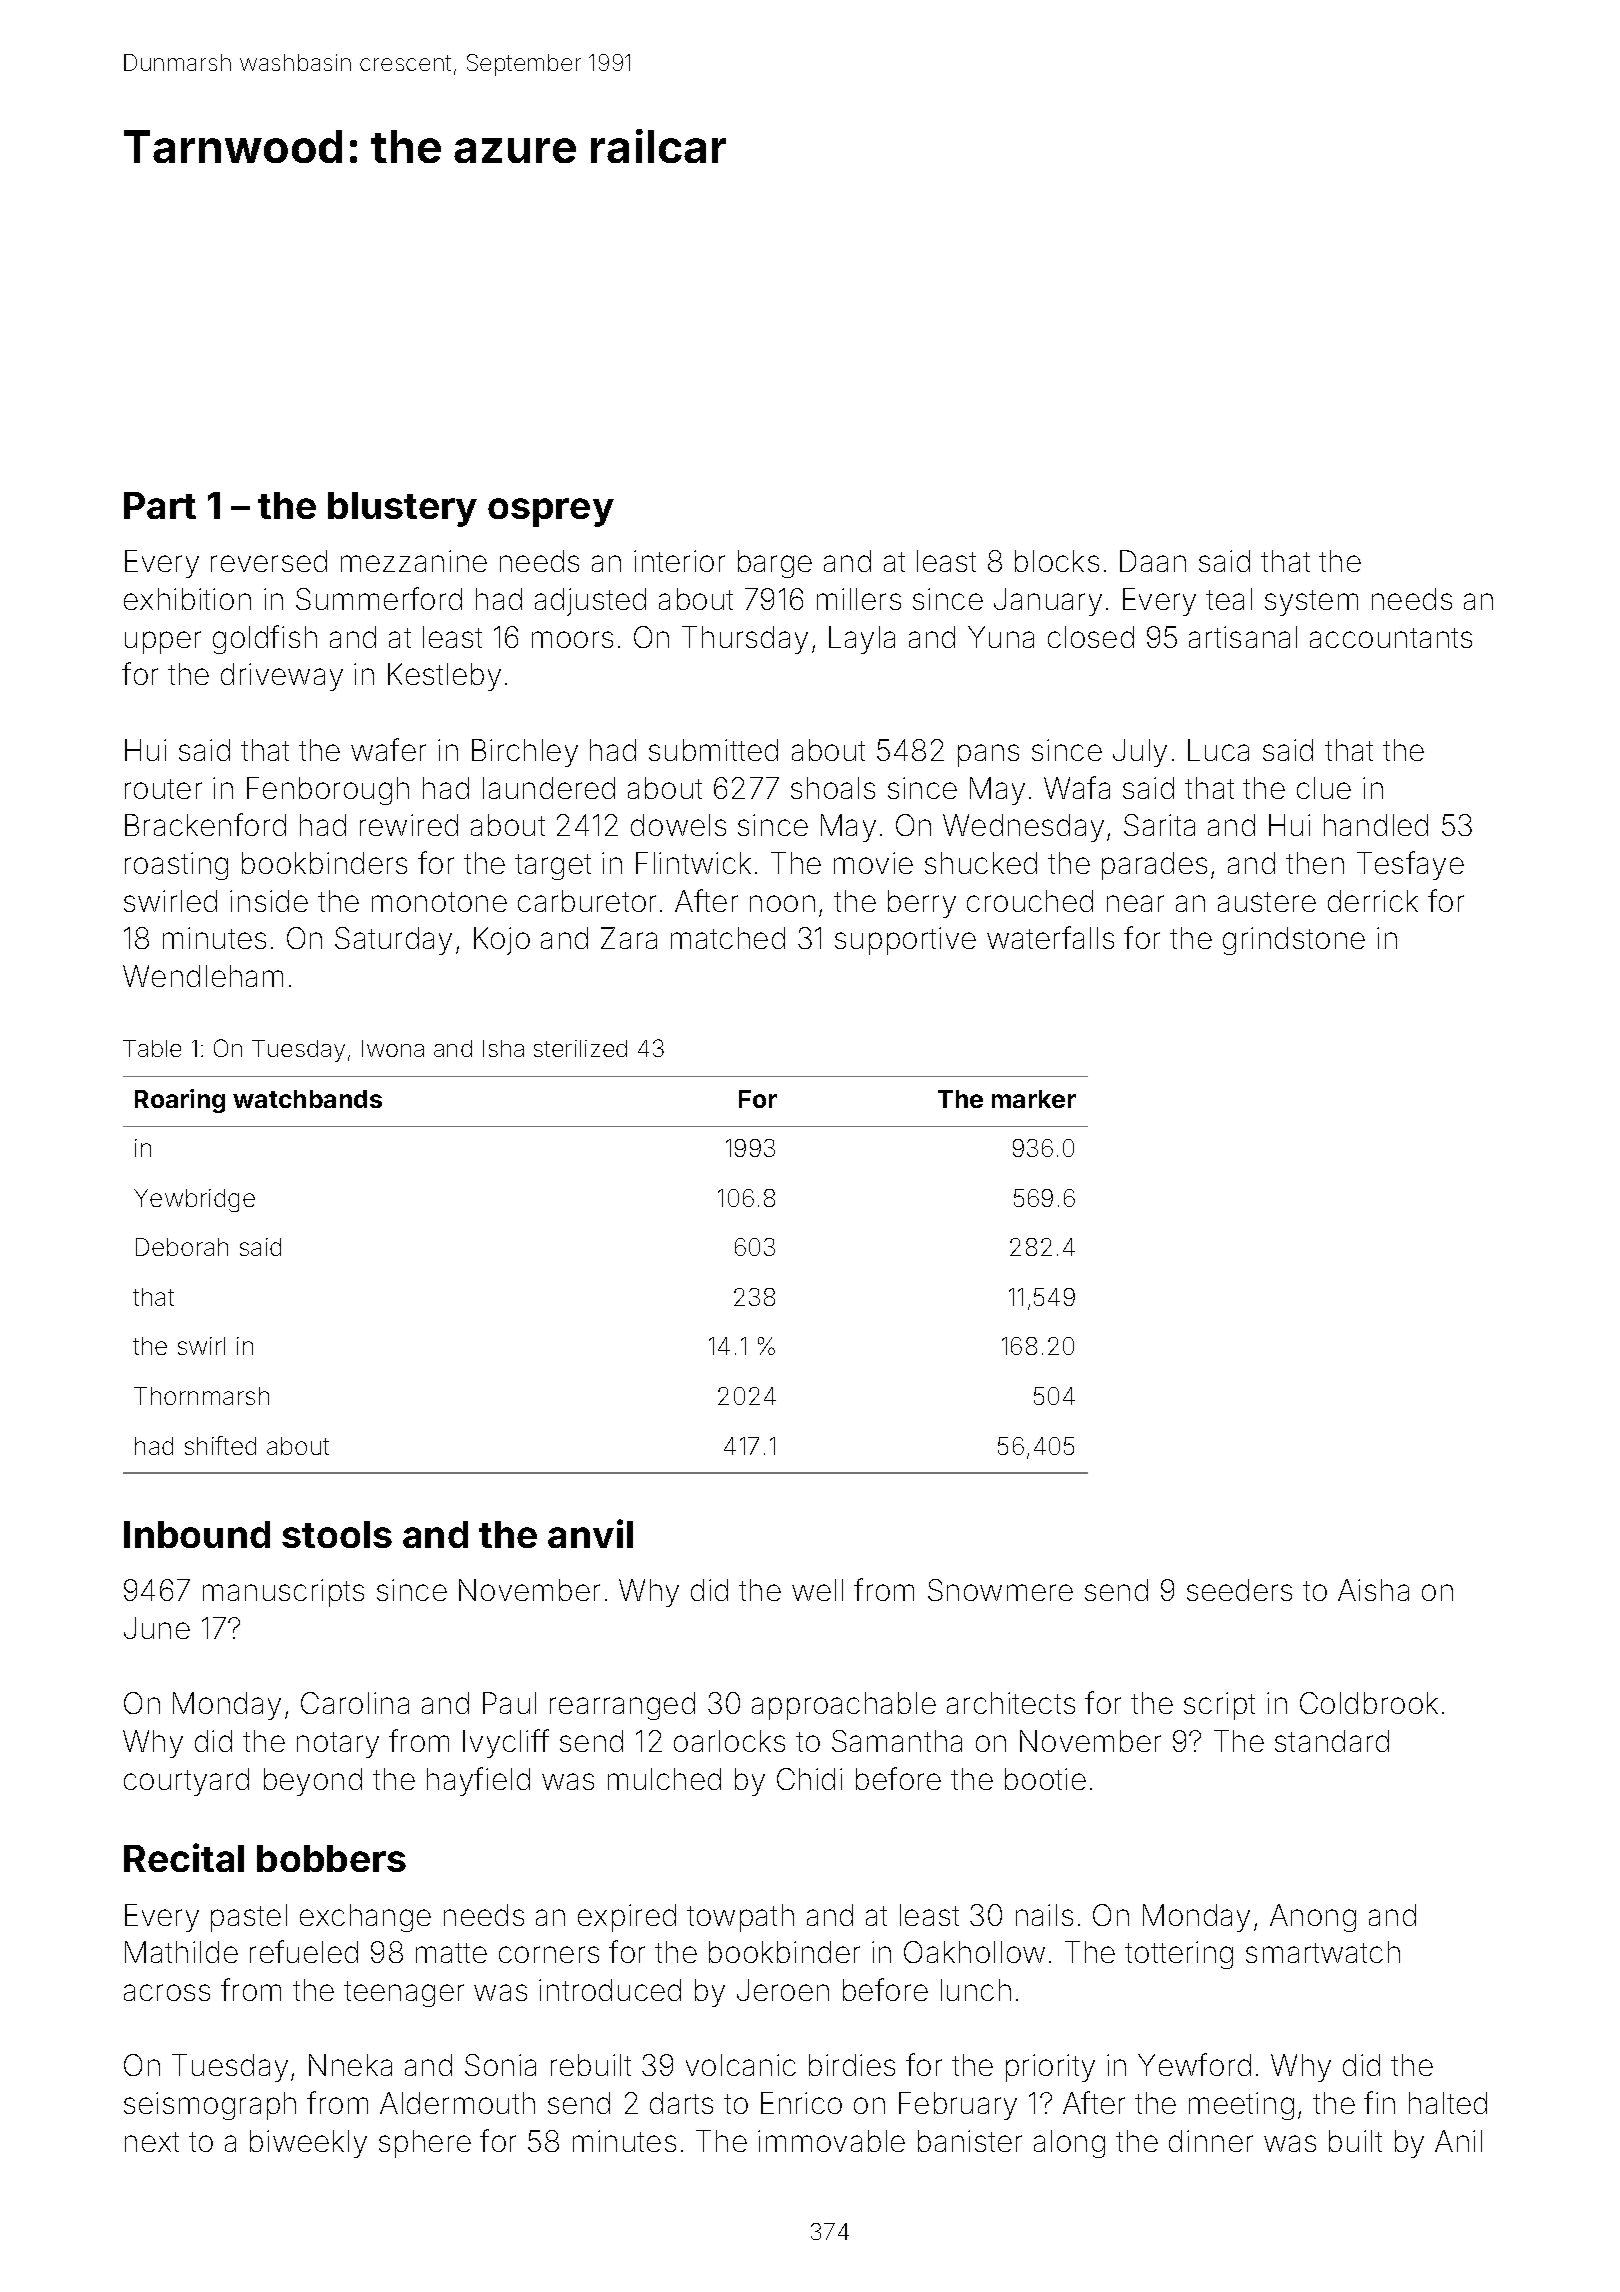 This image has width=1620, height=2292. What do you see at coordinates (201, 1396) in the image?
I see `Thornmarsh` at bounding box center [201, 1396].
